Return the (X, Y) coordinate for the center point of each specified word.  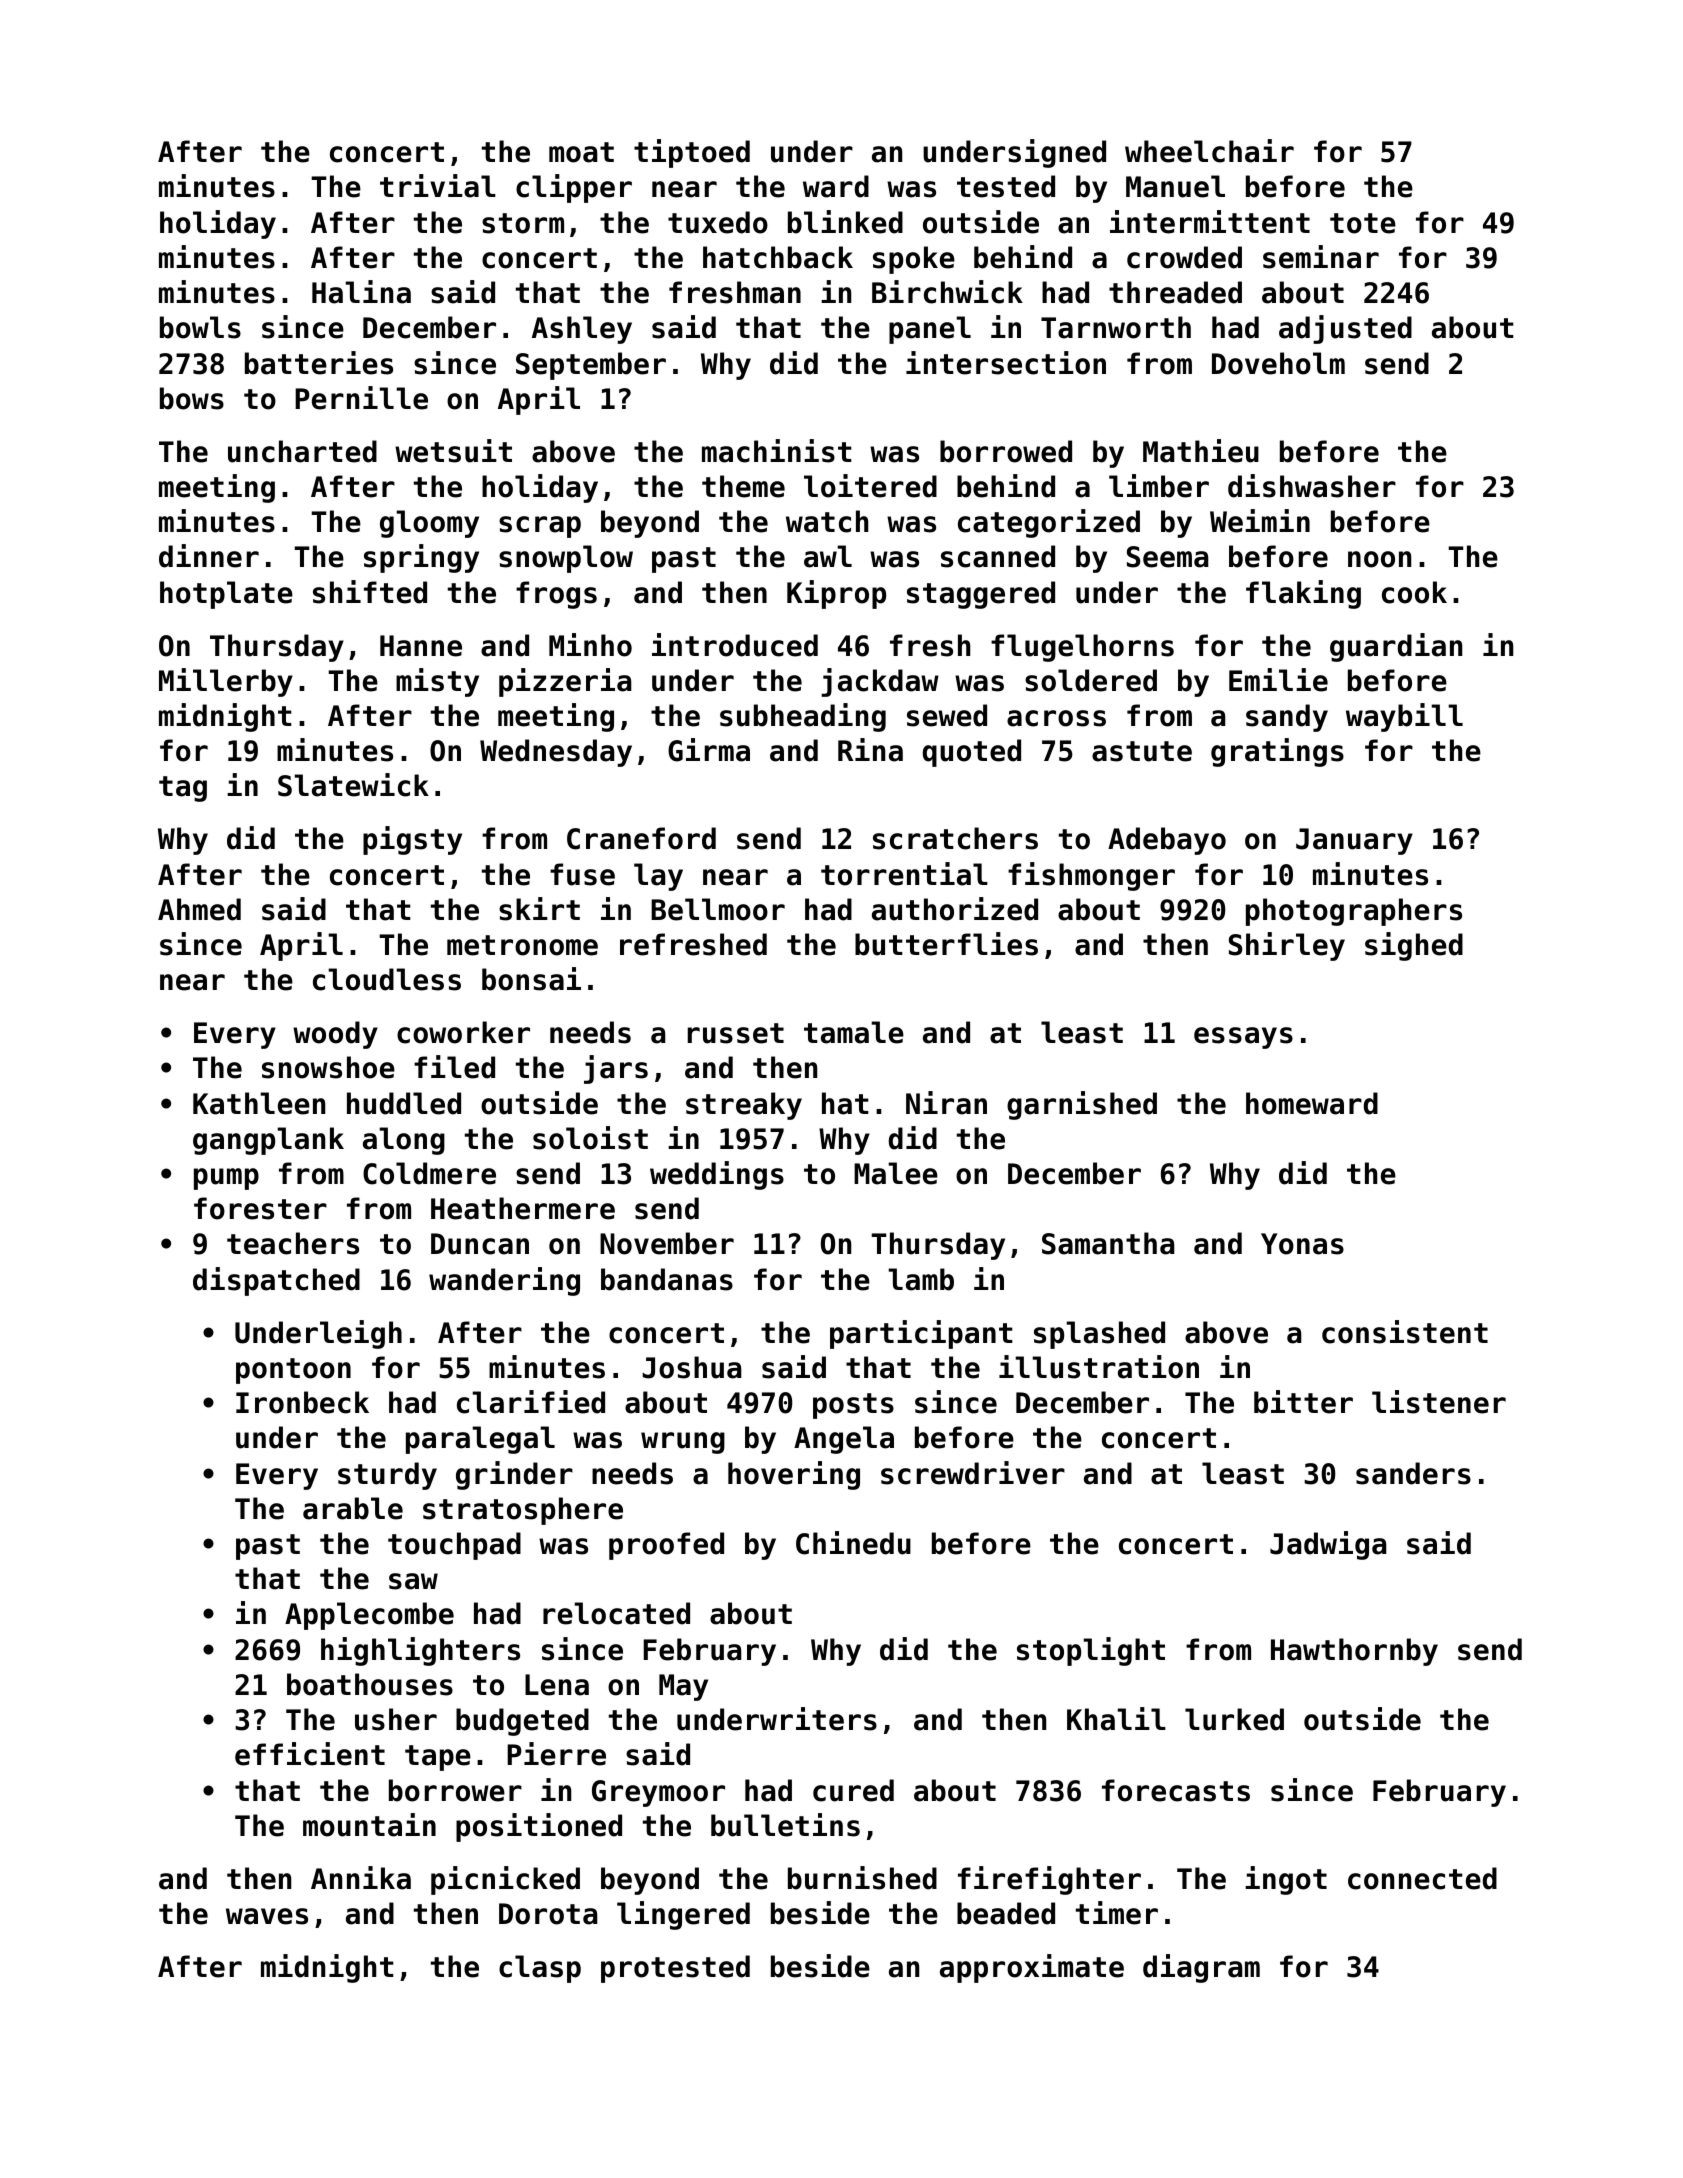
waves (267, 1916)
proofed (666, 1546)
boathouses (370, 1684)
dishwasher (1312, 486)
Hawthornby (1354, 1652)
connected (1422, 1878)
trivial (438, 186)
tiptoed (692, 153)
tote (1363, 223)
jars (616, 1069)
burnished (862, 1878)
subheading (803, 717)
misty (437, 682)
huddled (404, 1103)
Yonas (1302, 1244)
